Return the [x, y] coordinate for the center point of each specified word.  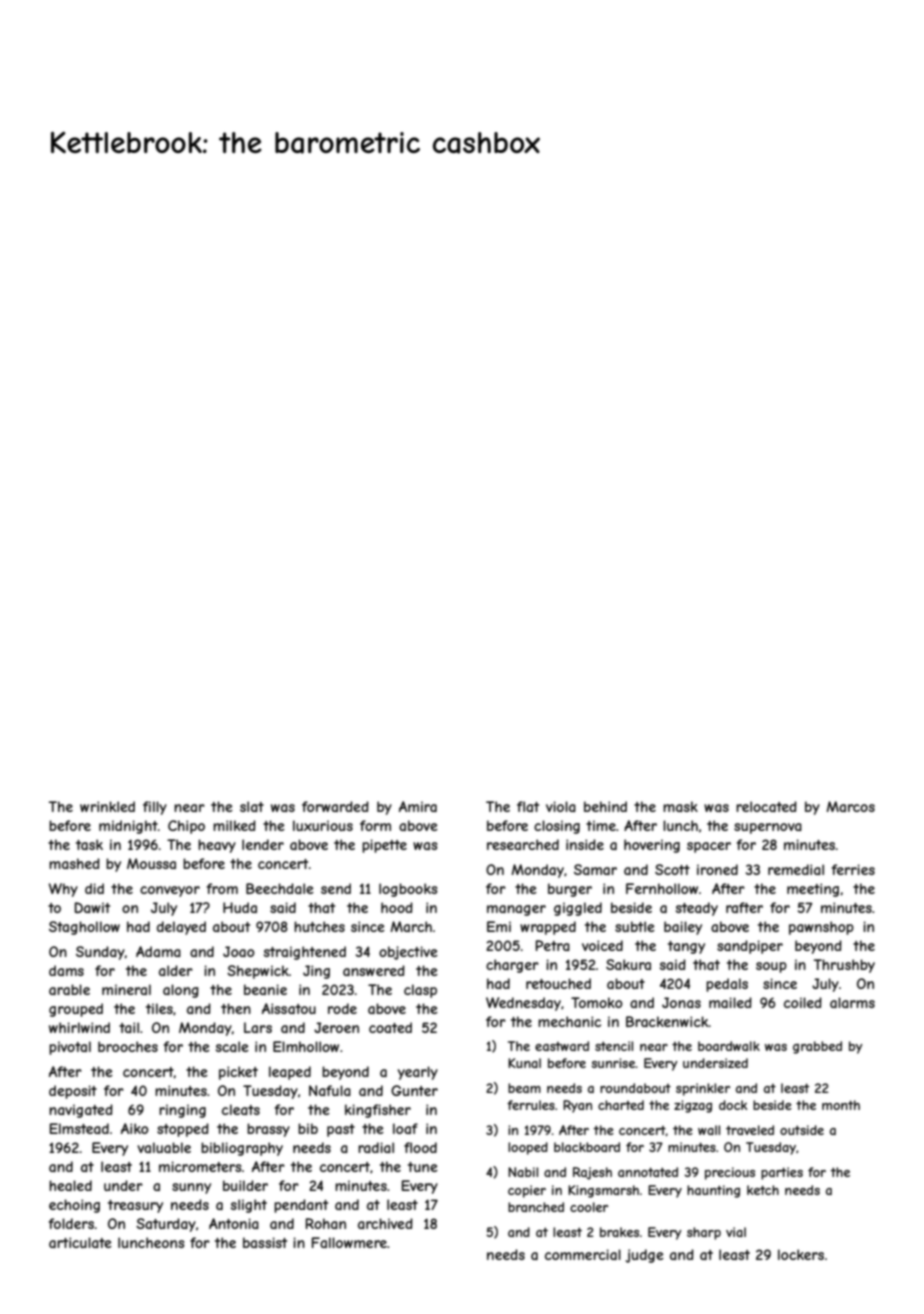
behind [605, 806]
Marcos [850, 806]
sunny [191, 1188]
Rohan [326, 1223]
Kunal [524, 1063]
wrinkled [107, 806]
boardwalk [729, 1046]
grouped [76, 1010]
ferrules [531, 1105]
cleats [241, 1109]
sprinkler [703, 1089]
